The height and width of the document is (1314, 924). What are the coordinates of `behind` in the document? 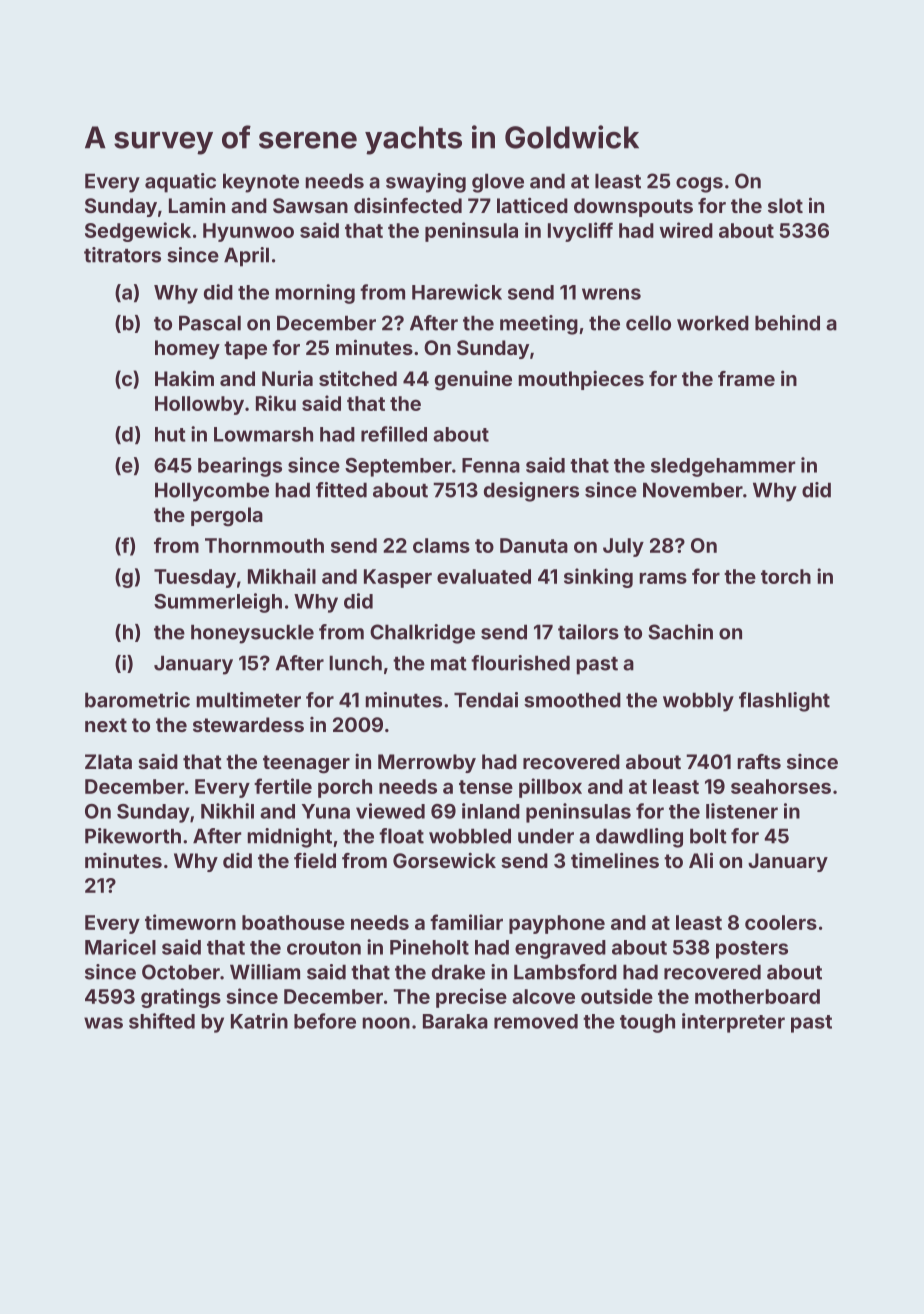 It's located at (787, 323).
